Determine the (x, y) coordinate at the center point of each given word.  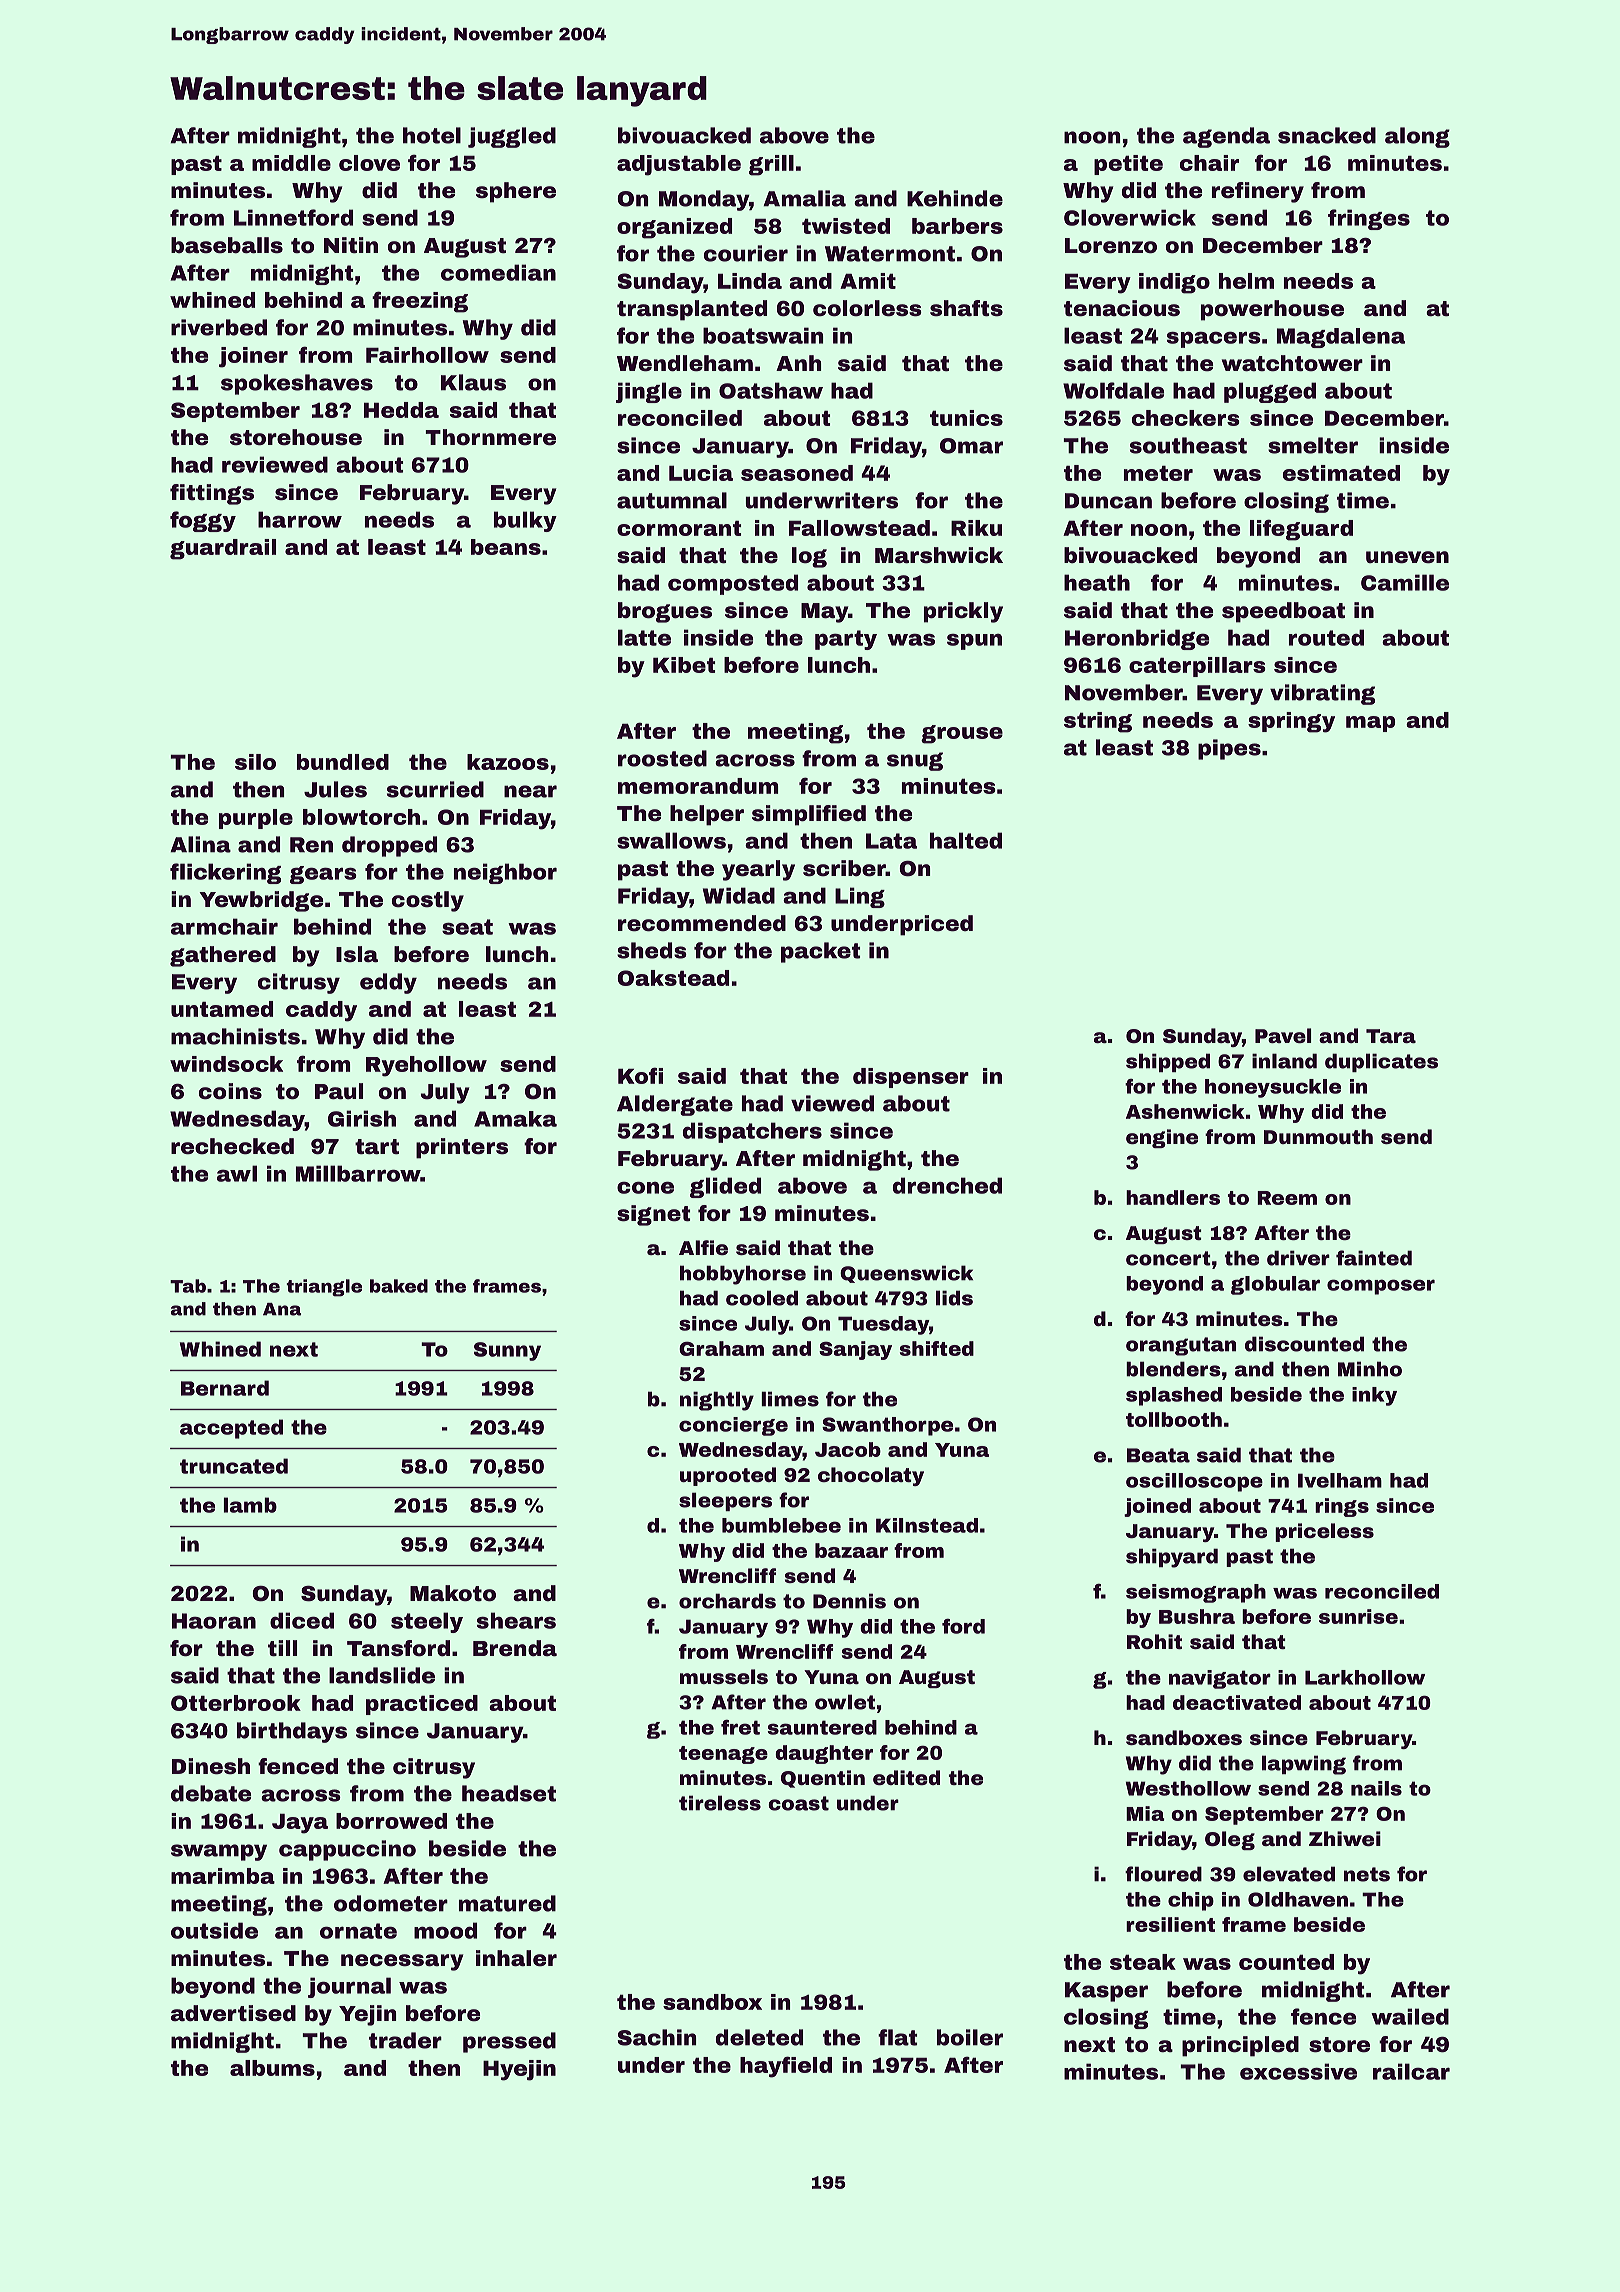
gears (323, 875)
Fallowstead (859, 528)
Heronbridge (1137, 639)
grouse (962, 734)
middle (291, 163)
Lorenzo (1111, 246)
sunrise (1358, 1616)
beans (506, 547)
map (1370, 724)
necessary (402, 1962)
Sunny (507, 1351)
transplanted (692, 310)
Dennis (849, 1601)
